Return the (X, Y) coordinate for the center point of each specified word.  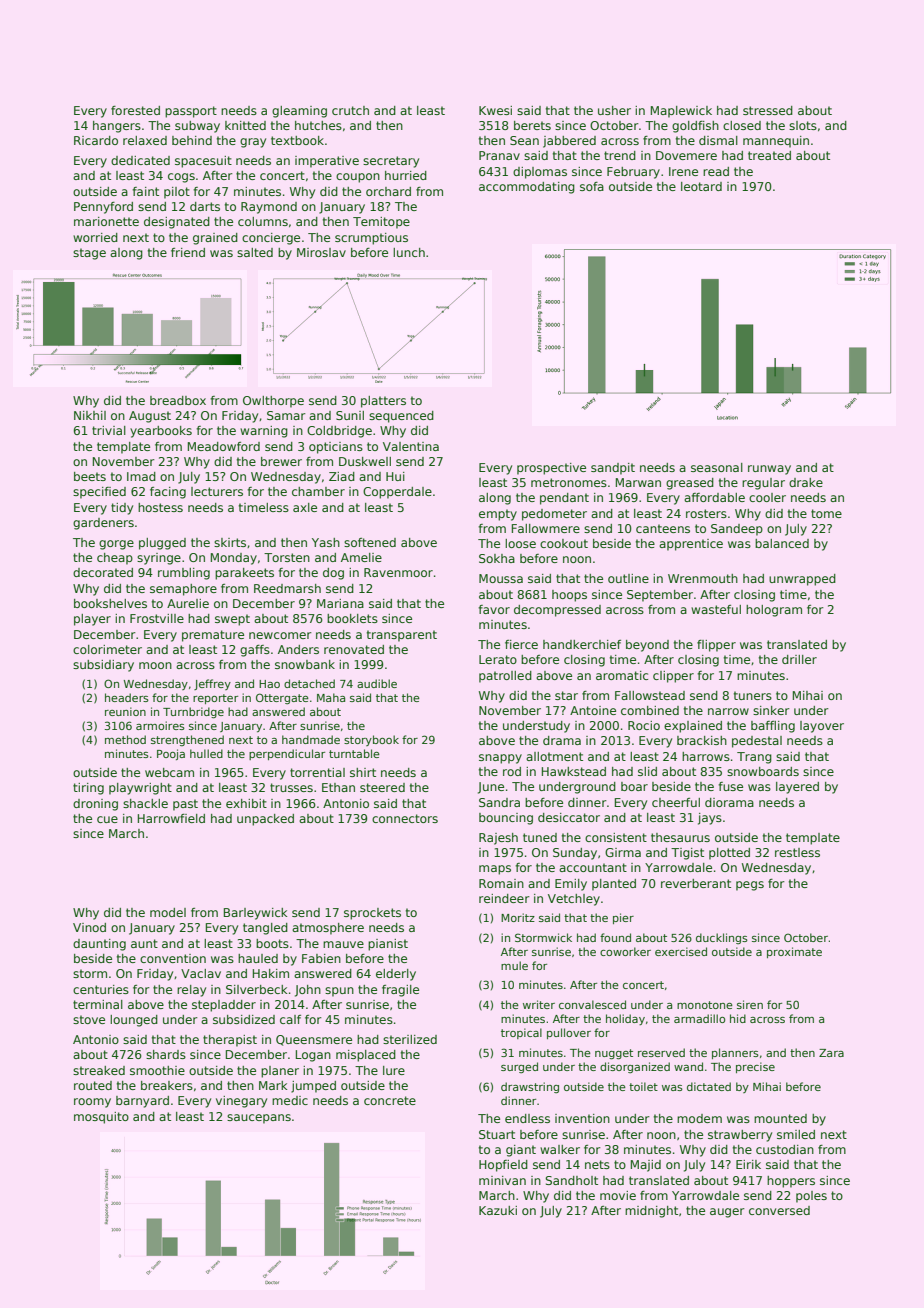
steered (382, 787)
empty (498, 515)
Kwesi (495, 110)
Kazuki (498, 1210)
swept (232, 620)
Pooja (171, 754)
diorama (729, 802)
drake (806, 482)
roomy (92, 1103)
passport (191, 112)
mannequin (776, 142)
